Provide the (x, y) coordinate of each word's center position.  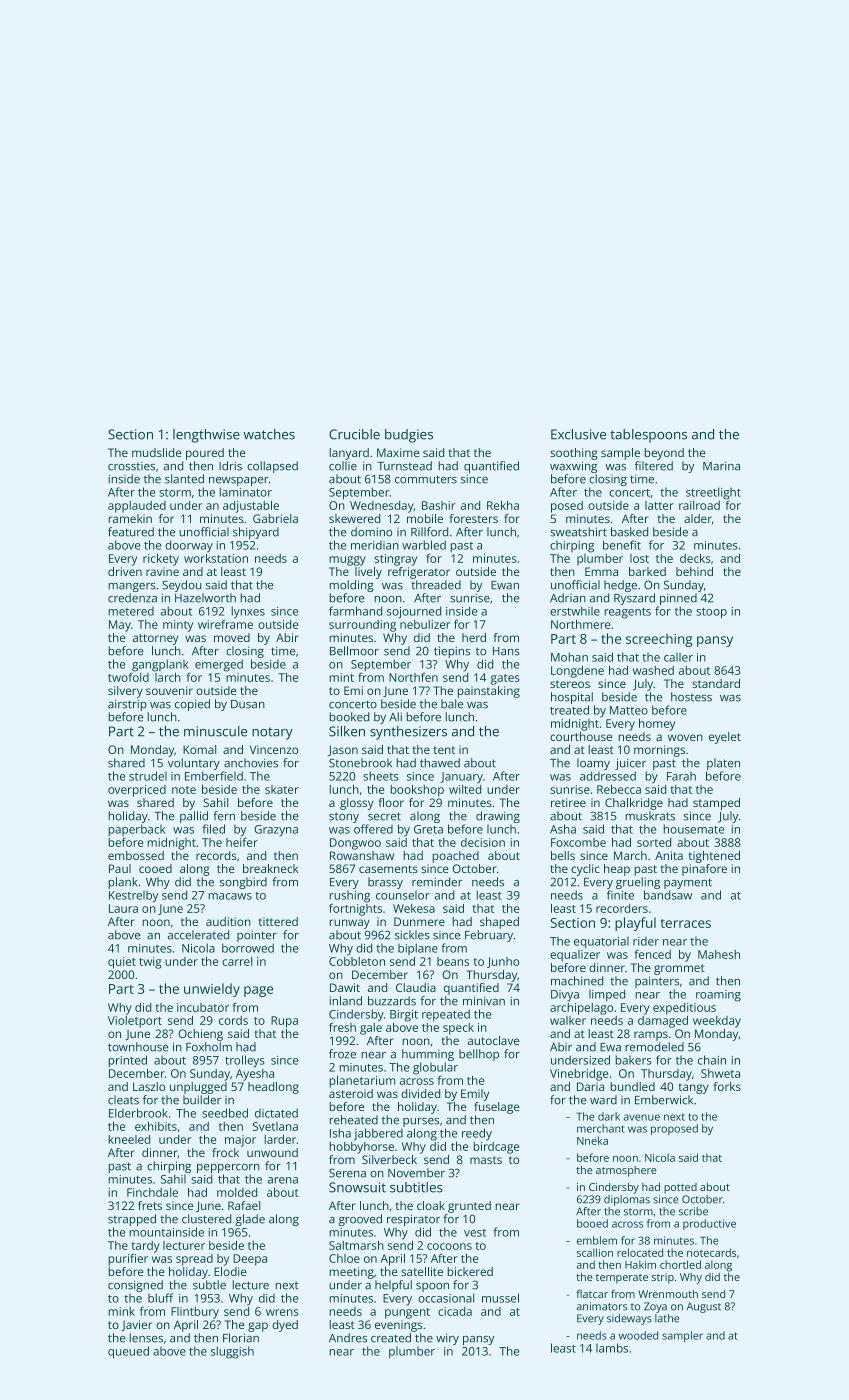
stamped (716, 804)
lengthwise (206, 436)
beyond (664, 454)
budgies (409, 436)
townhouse (138, 1047)
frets (150, 1205)
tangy (694, 1088)
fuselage (497, 1108)
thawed (440, 763)
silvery (125, 692)
